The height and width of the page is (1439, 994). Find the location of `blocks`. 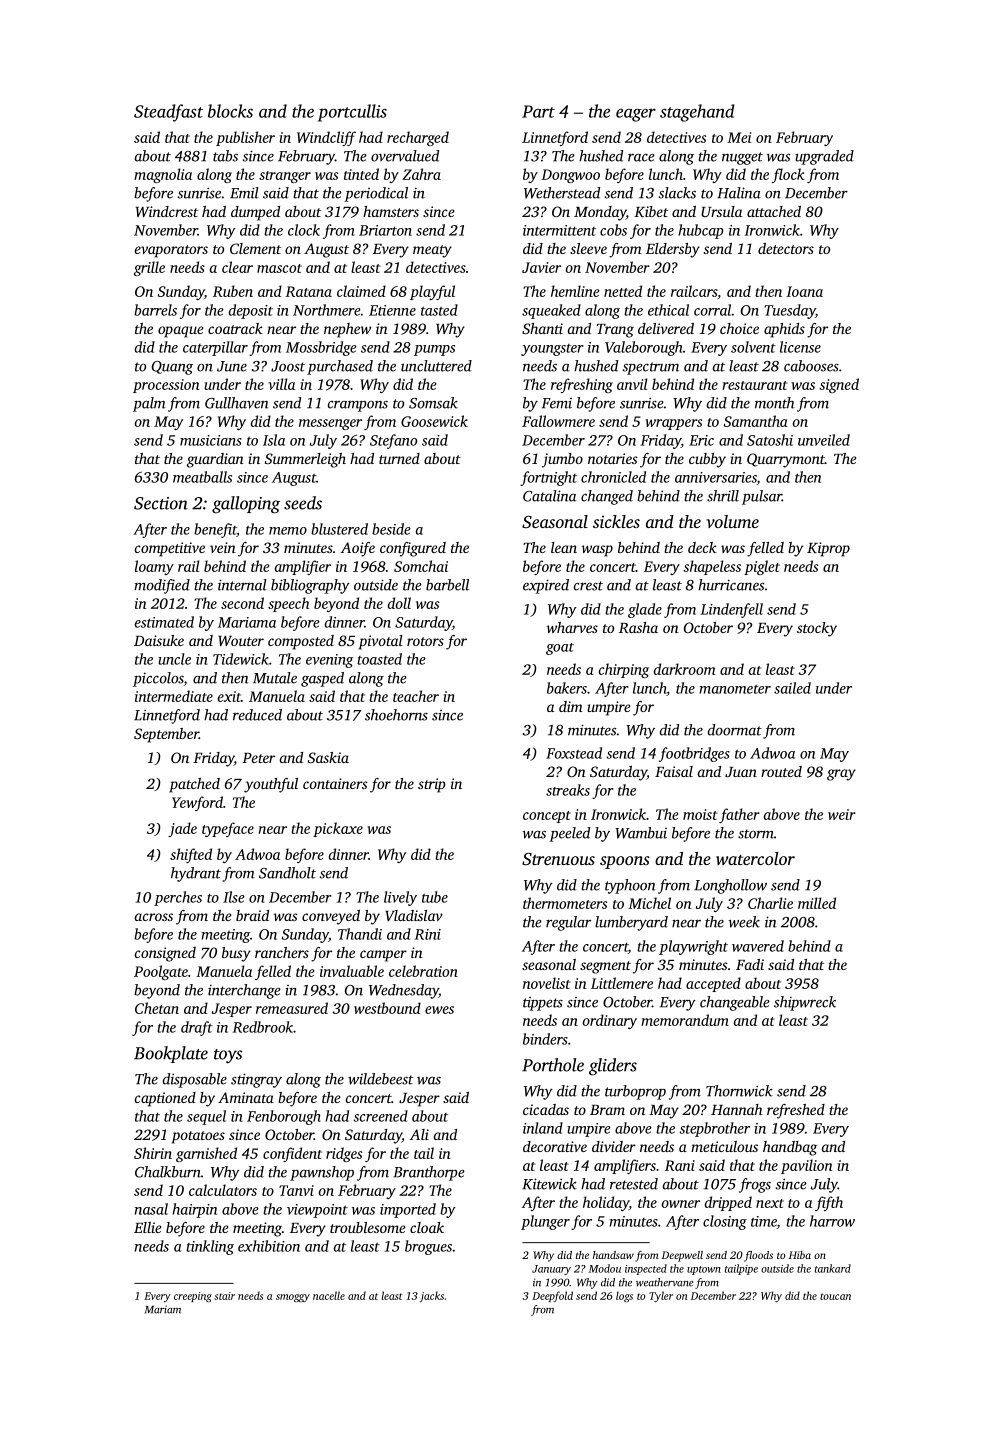

blocks is located at coordinates (230, 111).
